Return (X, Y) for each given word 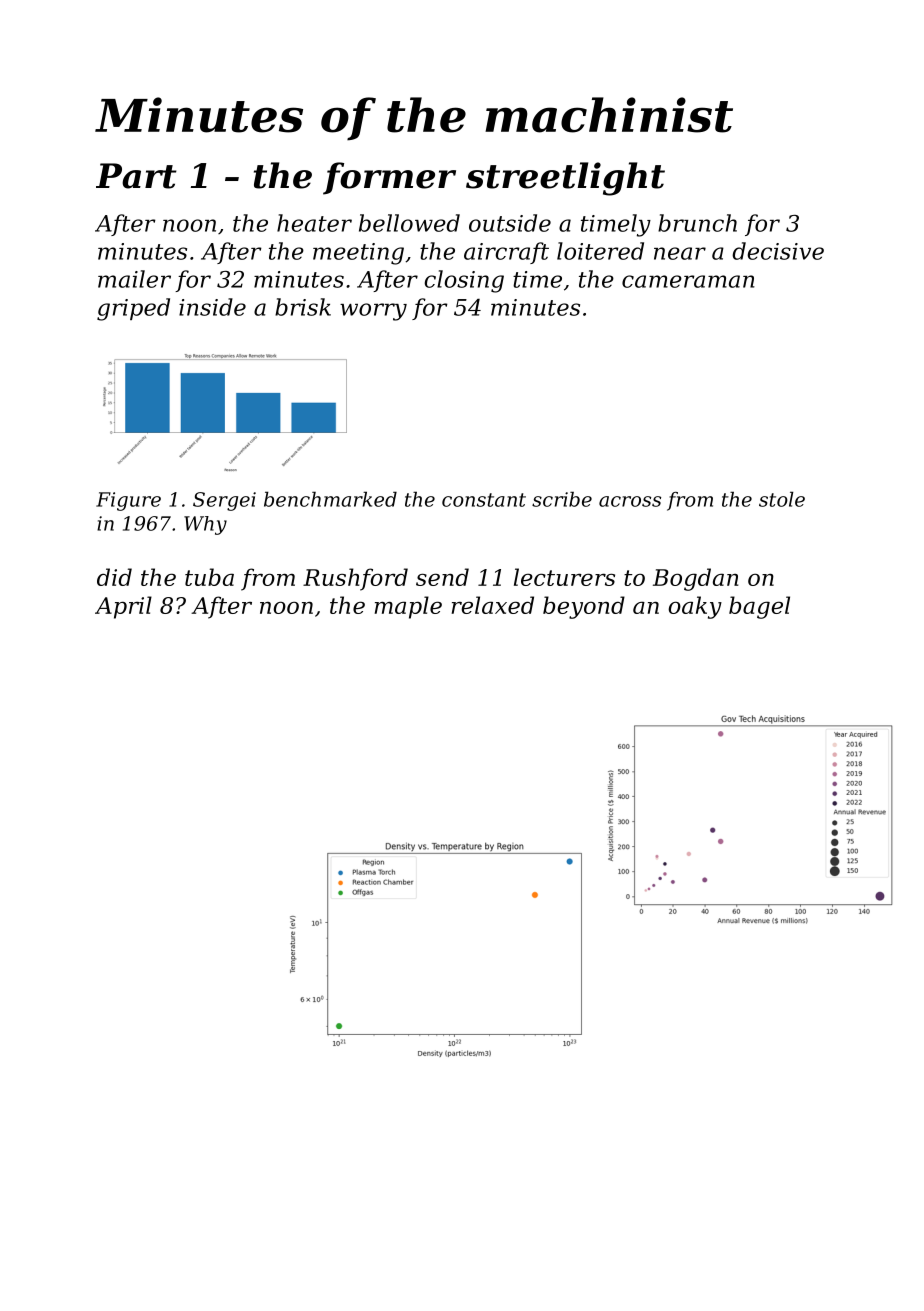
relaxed (492, 605)
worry (373, 312)
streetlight (565, 179)
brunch (697, 223)
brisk (303, 307)
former (389, 178)
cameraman (688, 281)
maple (408, 607)
